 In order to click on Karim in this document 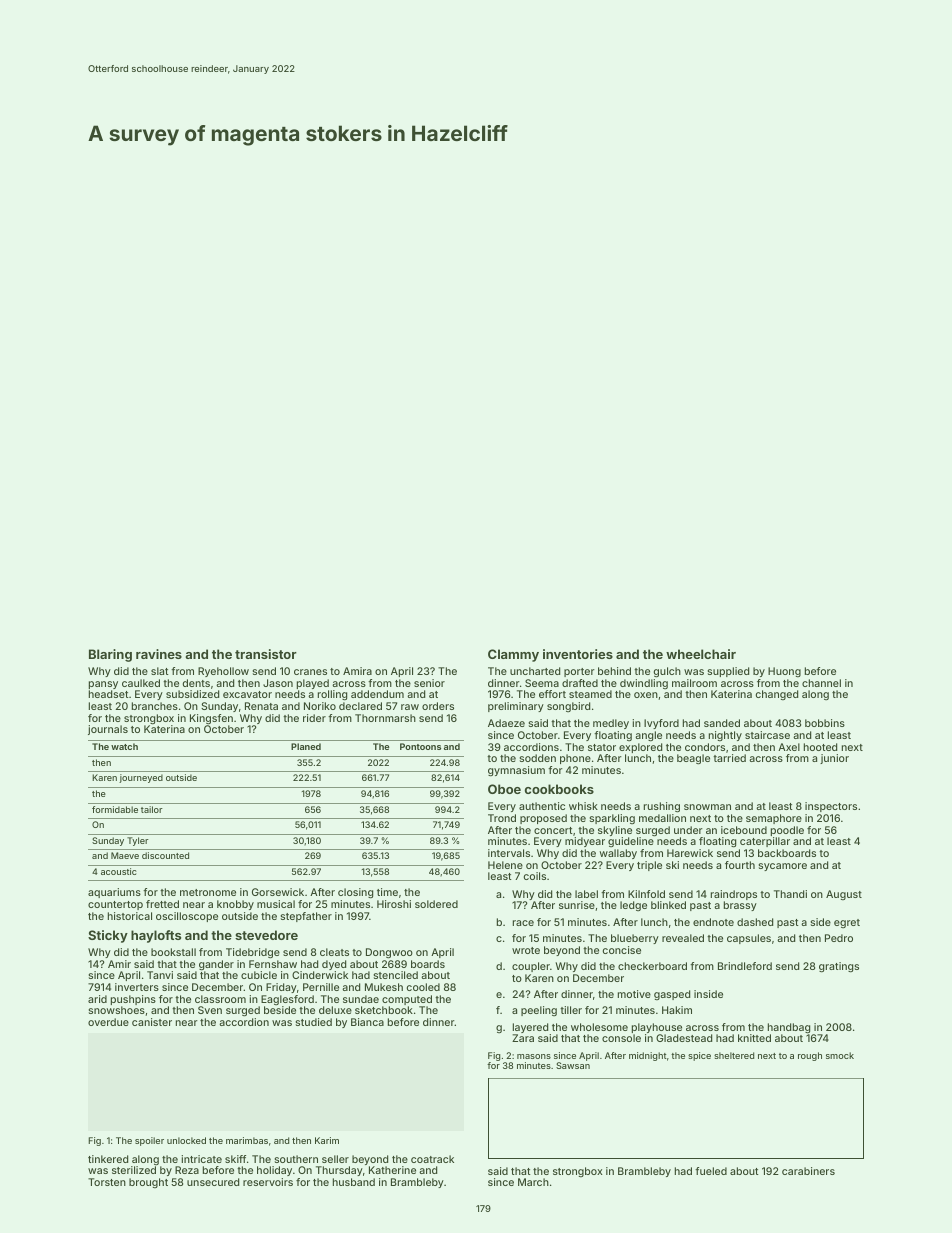, I will do `click(327, 1140)`.
